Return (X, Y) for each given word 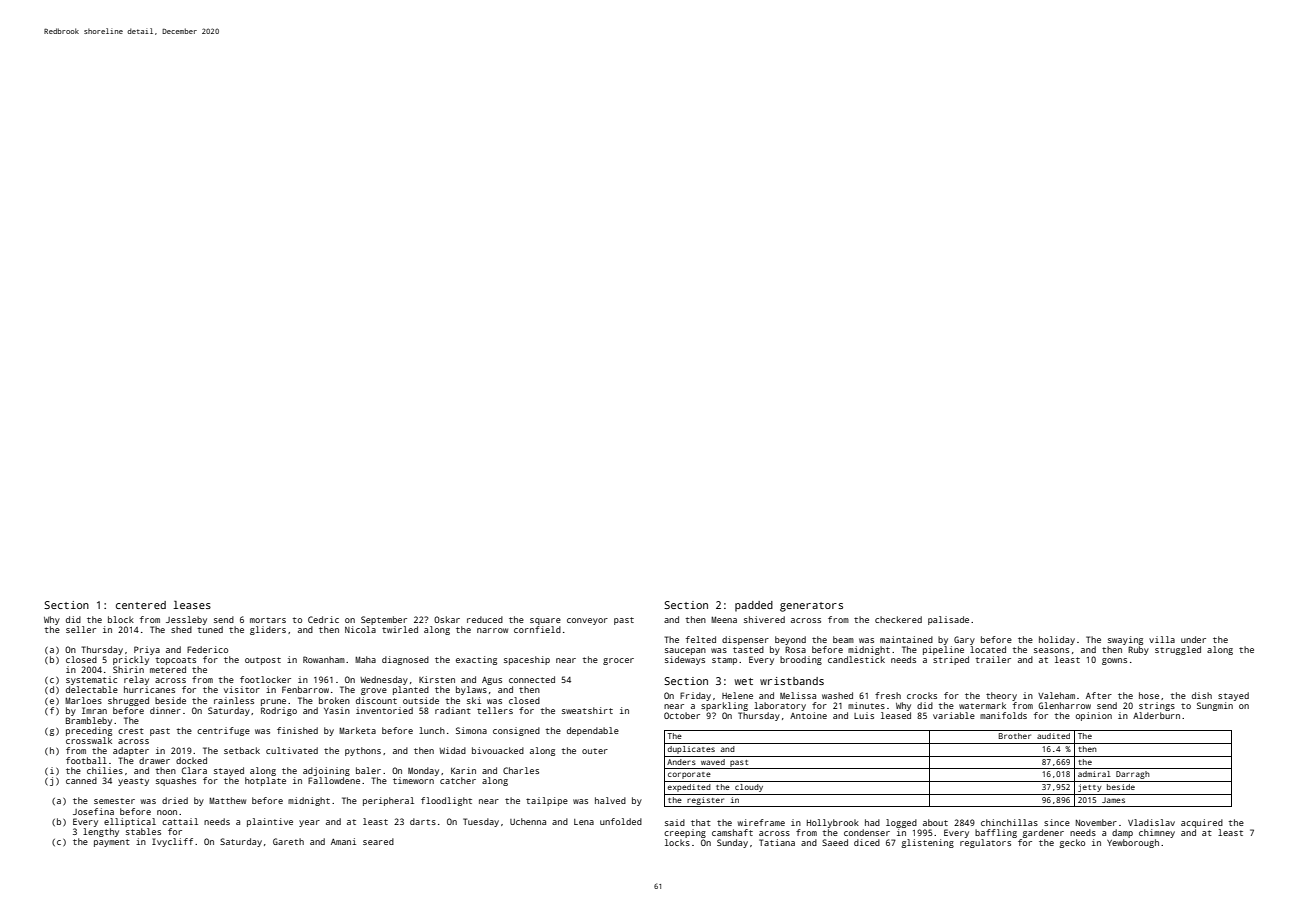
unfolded (621, 821)
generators (811, 607)
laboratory (780, 706)
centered (141, 605)
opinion (1094, 716)
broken (334, 700)
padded (754, 606)
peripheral (388, 801)
